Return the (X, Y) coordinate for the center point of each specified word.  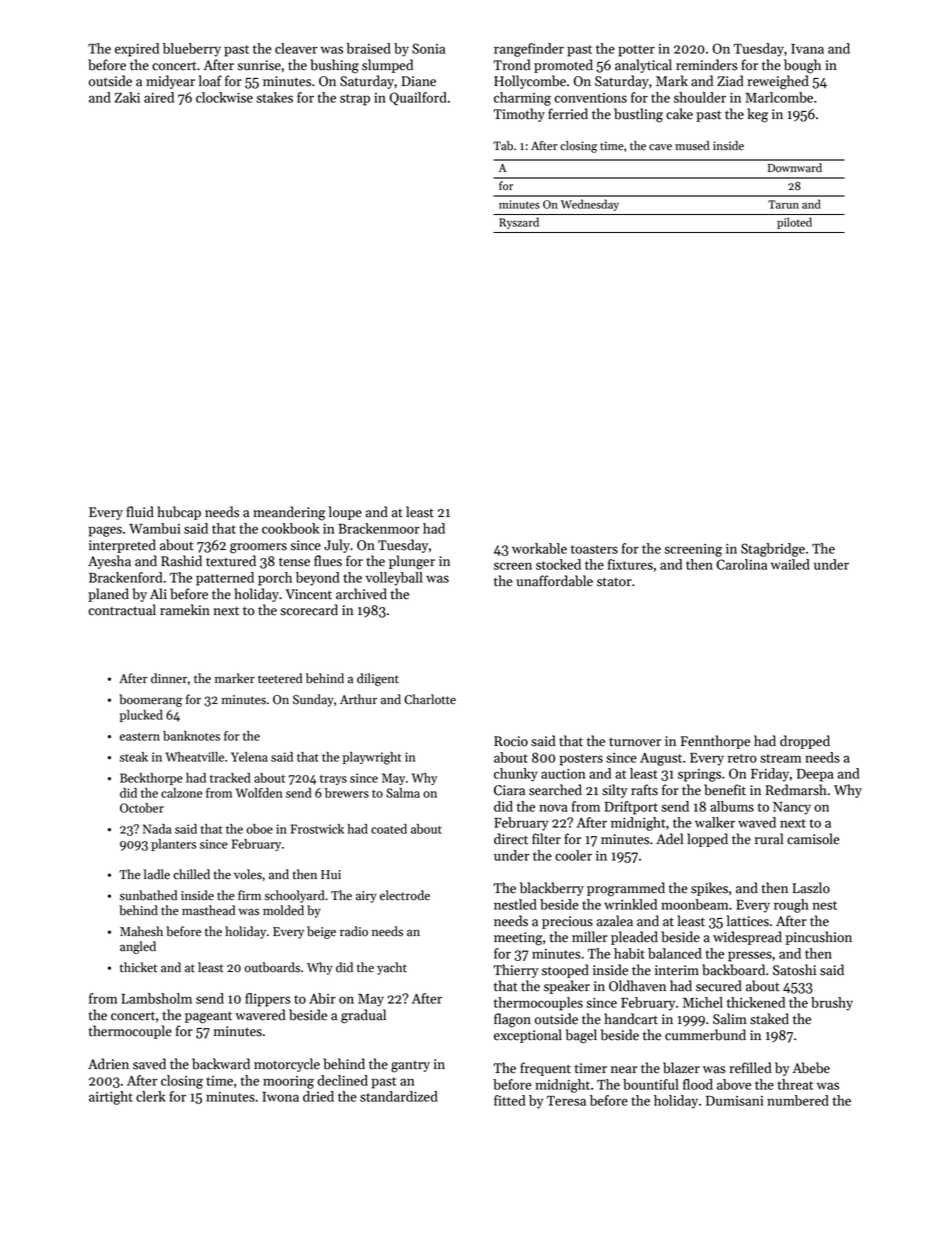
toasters (594, 549)
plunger (412, 562)
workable (539, 548)
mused (692, 146)
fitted (509, 1100)
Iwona (280, 1097)
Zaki (127, 97)
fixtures (630, 564)
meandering (289, 513)
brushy (832, 1004)
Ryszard (519, 223)
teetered (280, 678)
